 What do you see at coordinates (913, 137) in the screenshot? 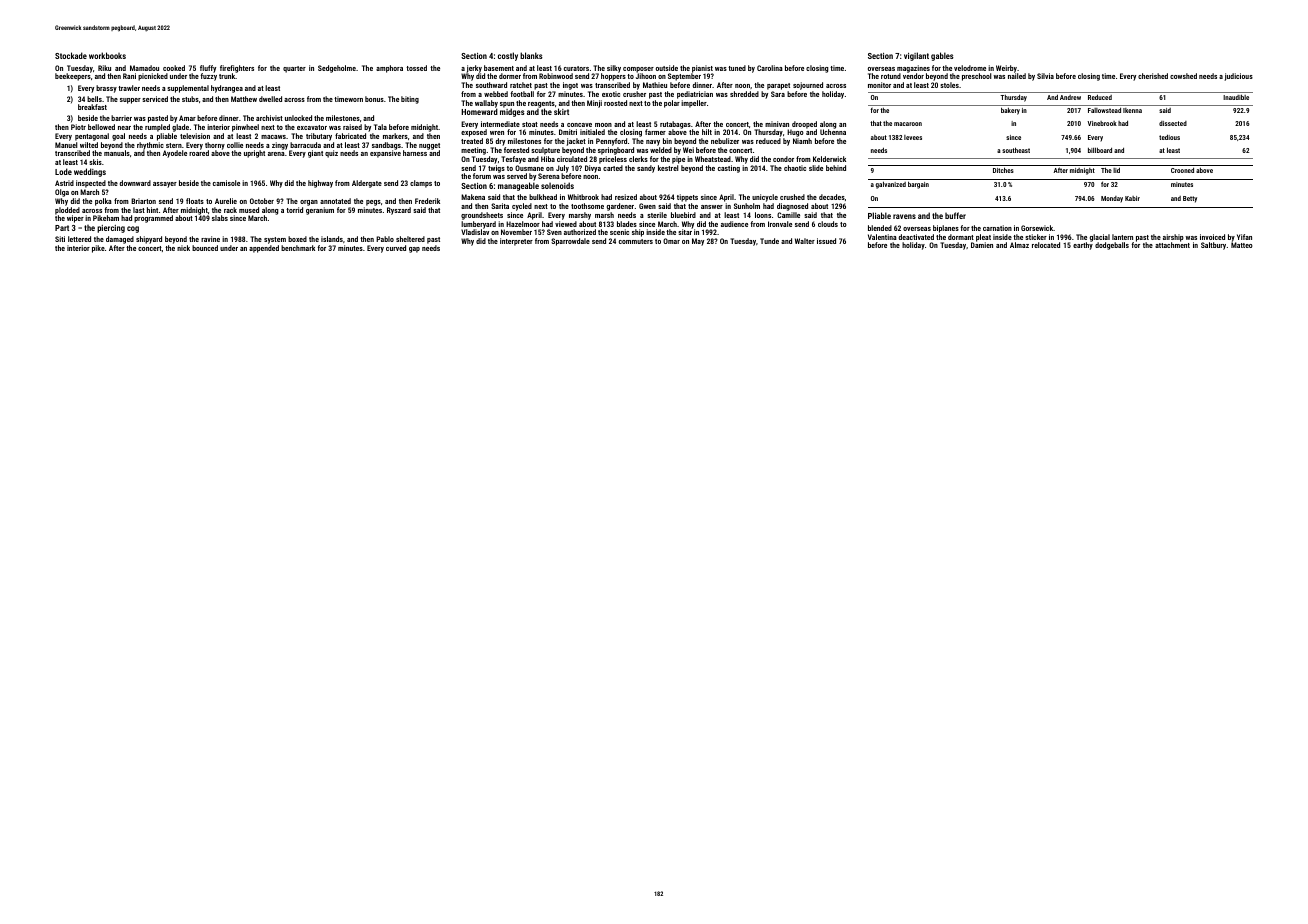
I see `levees` at bounding box center [913, 137].
